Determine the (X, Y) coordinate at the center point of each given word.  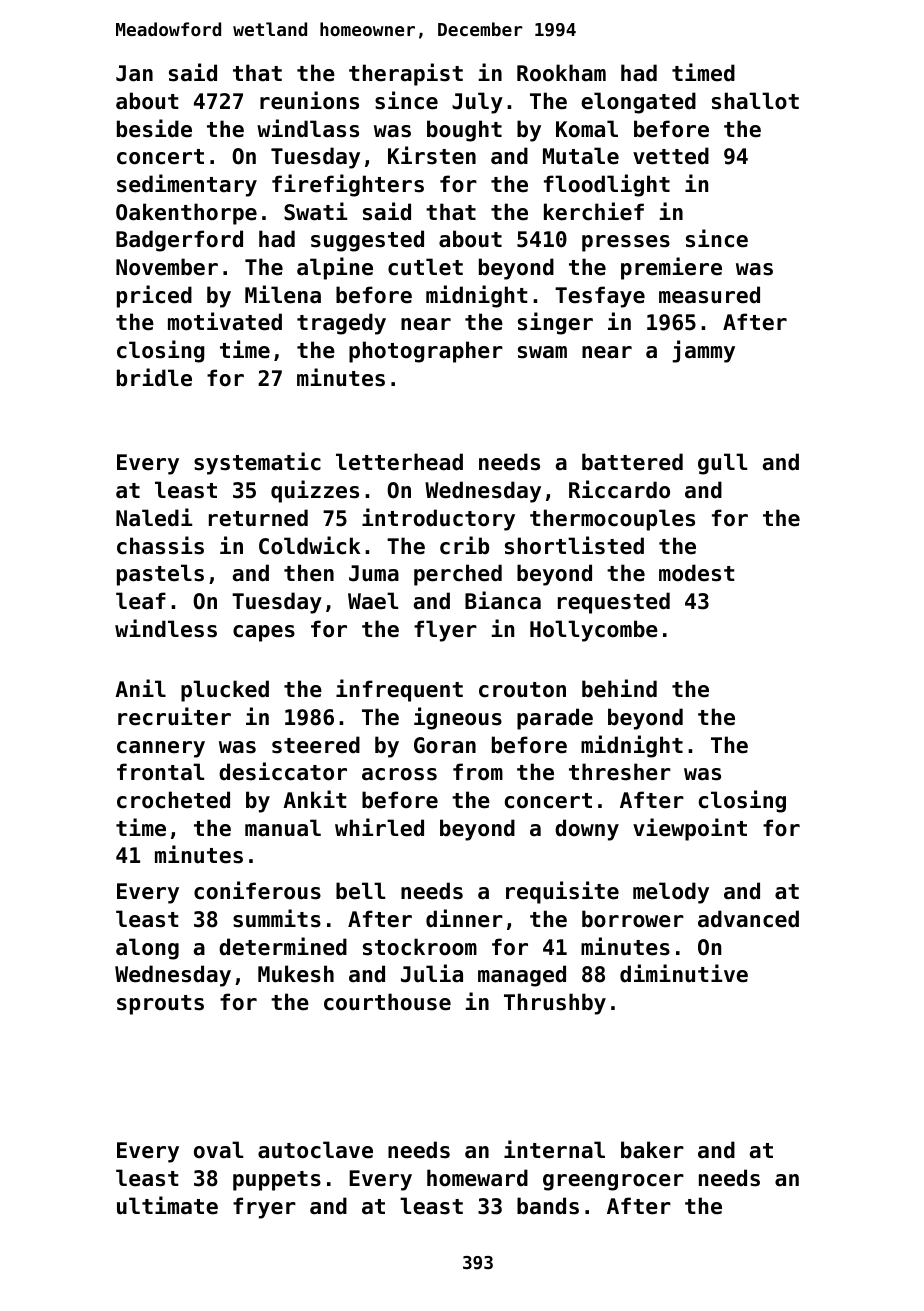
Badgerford (179, 241)
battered (632, 462)
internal (554, 1149)
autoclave (315, 1150)
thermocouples (612, 520)
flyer (445, 631)
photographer (426, 352)
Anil (140, 688)
